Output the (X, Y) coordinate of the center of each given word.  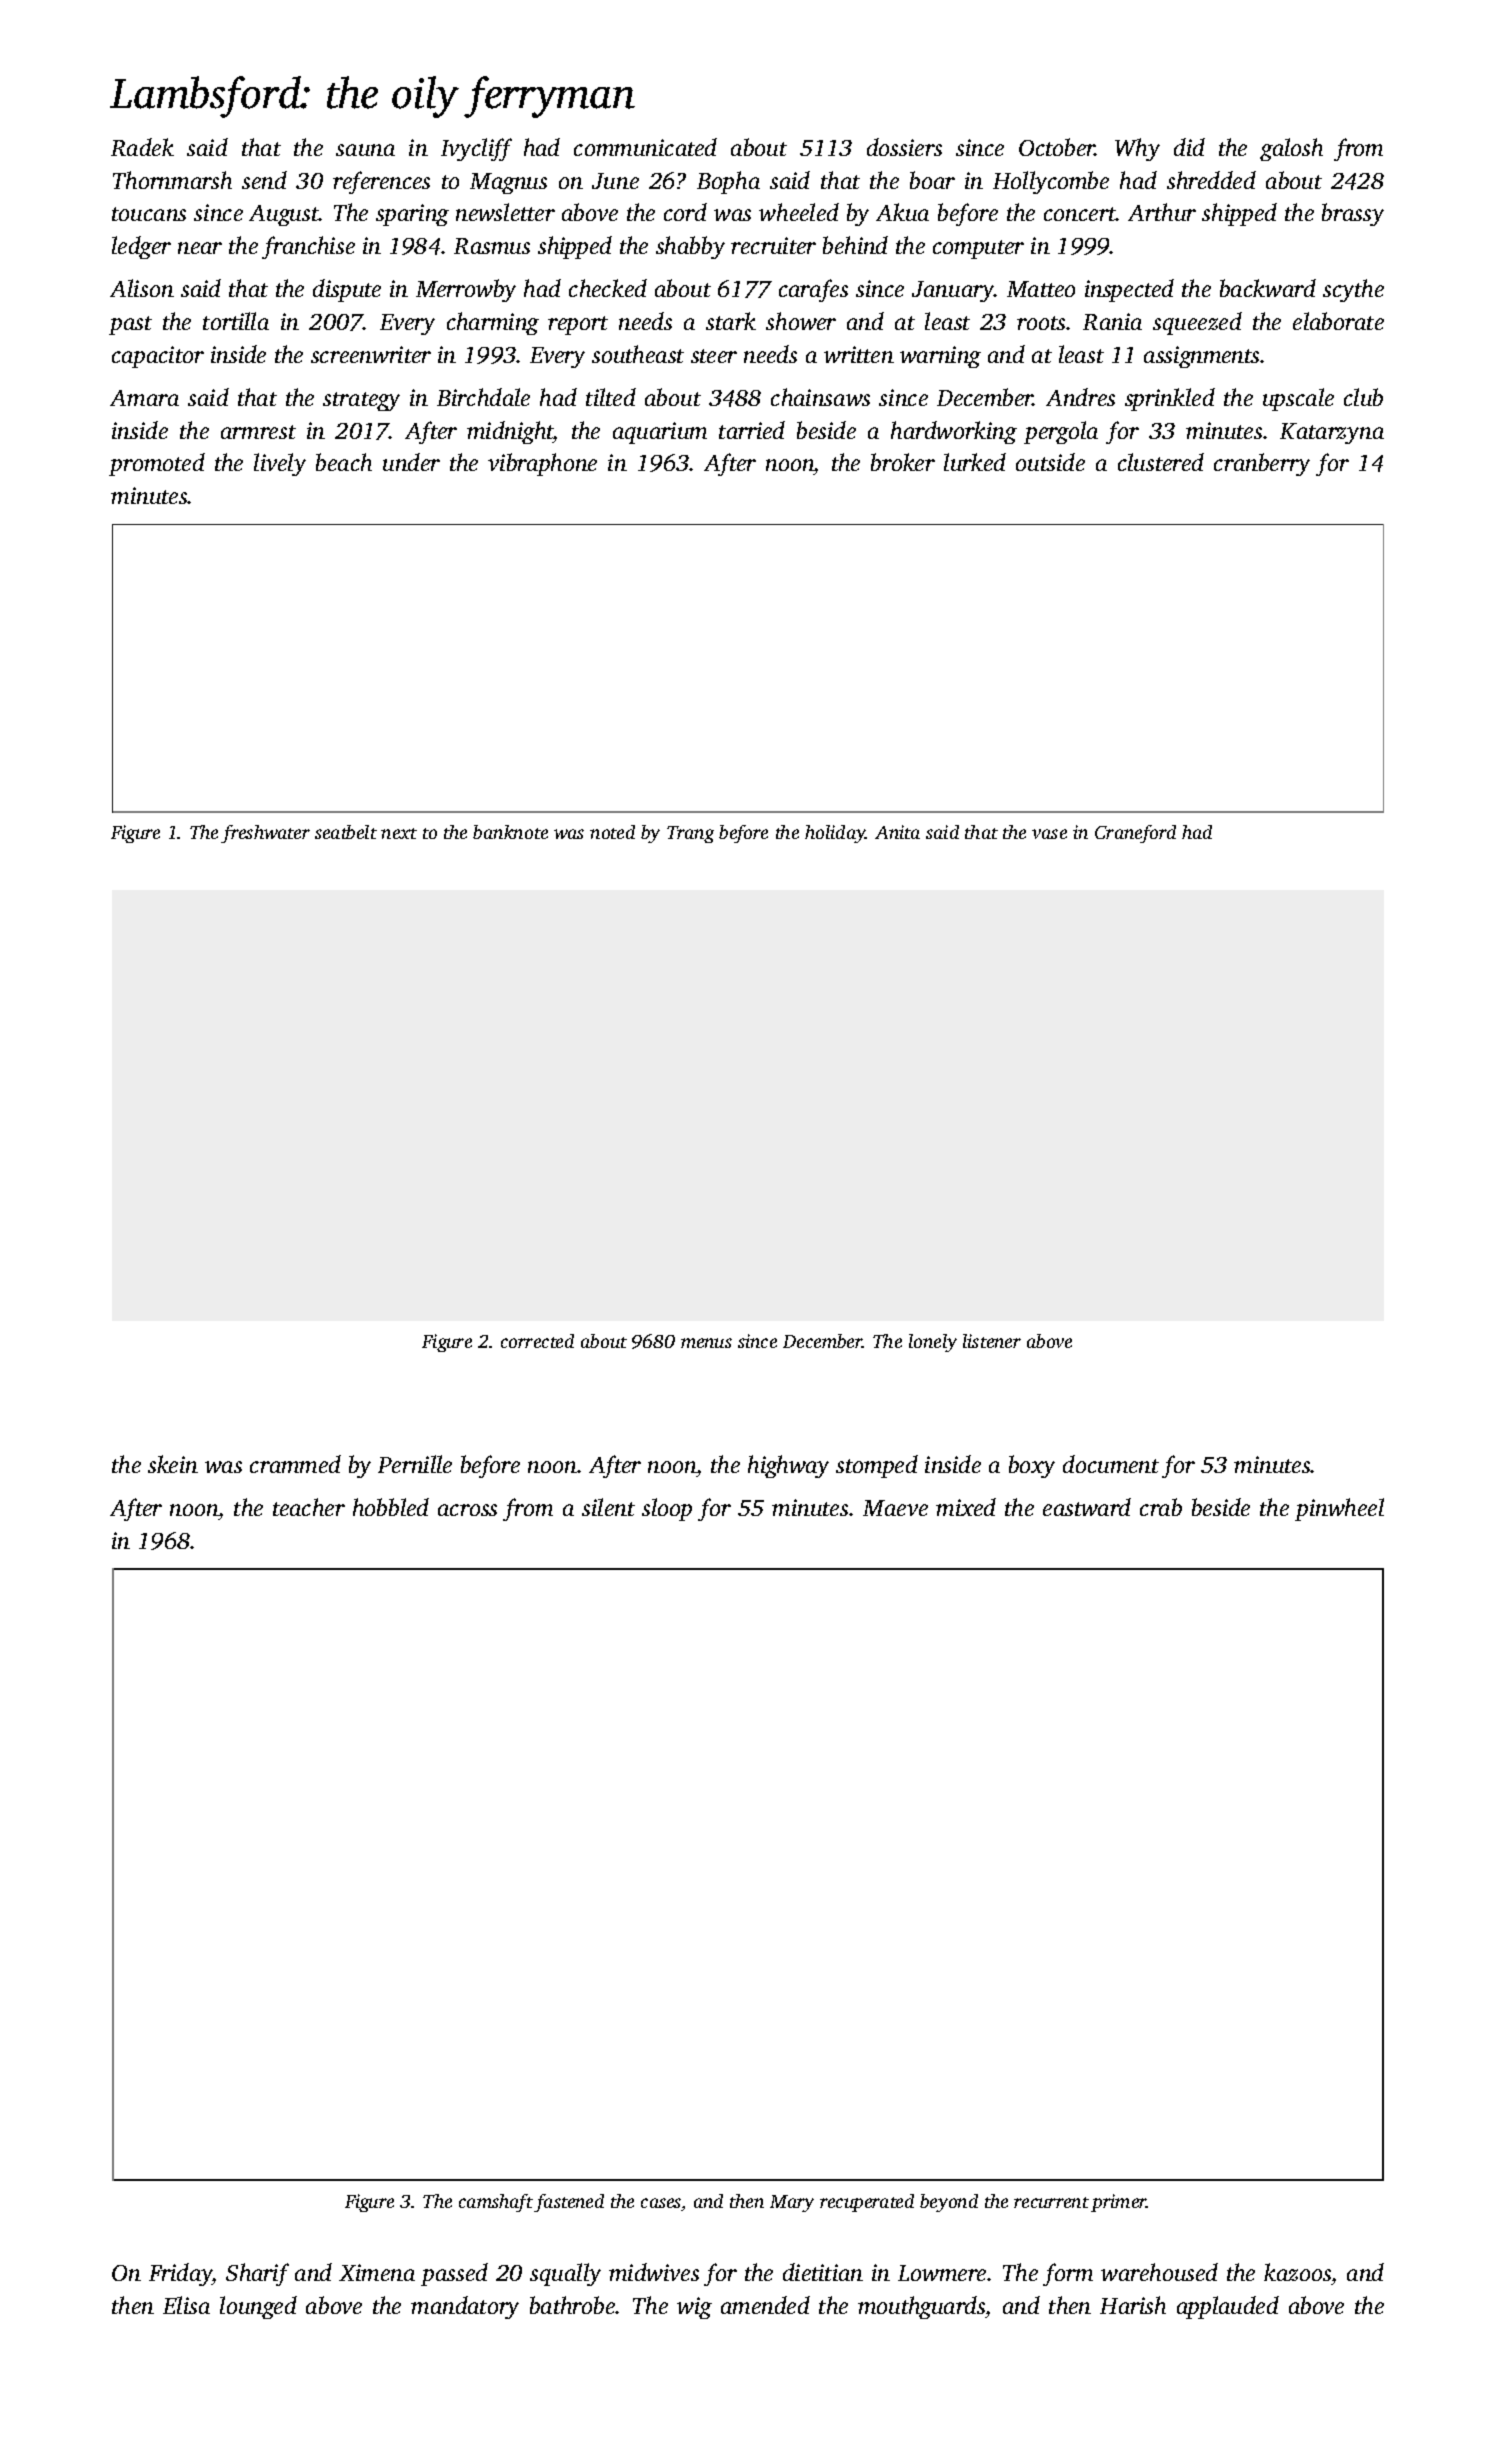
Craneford (1135, 834)
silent (608, 1507)
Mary (792, 2203)
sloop (667, 1509)
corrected (537, 1341)
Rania (1112, 321)
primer (1119, 2203)
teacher (309, 1507)
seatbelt (346, 832)
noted (612, 832)
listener (992, 1341)
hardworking (954, 432)
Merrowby (466, 290)
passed (454, 2274)
